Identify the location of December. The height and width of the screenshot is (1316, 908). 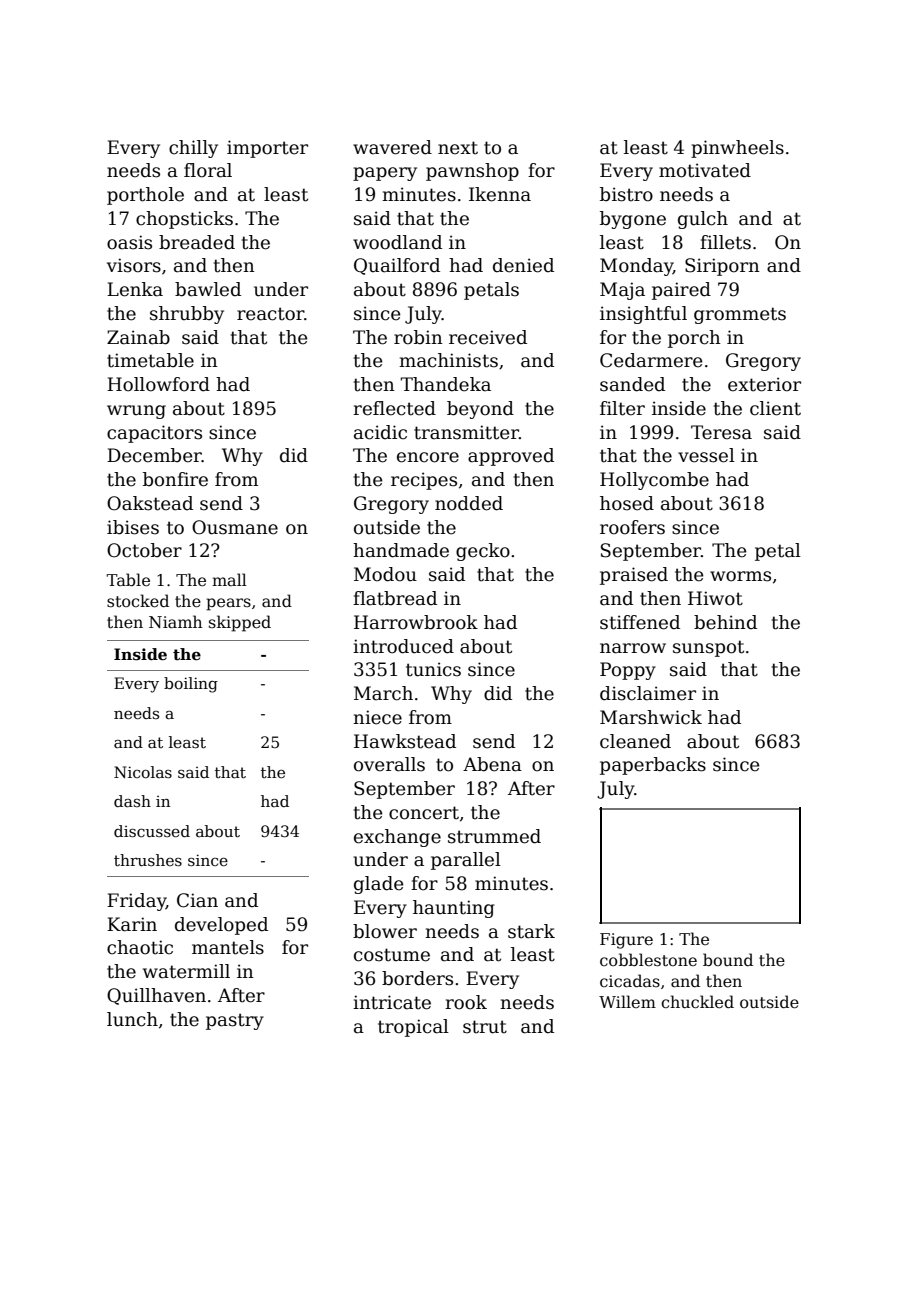
(154, 455).
